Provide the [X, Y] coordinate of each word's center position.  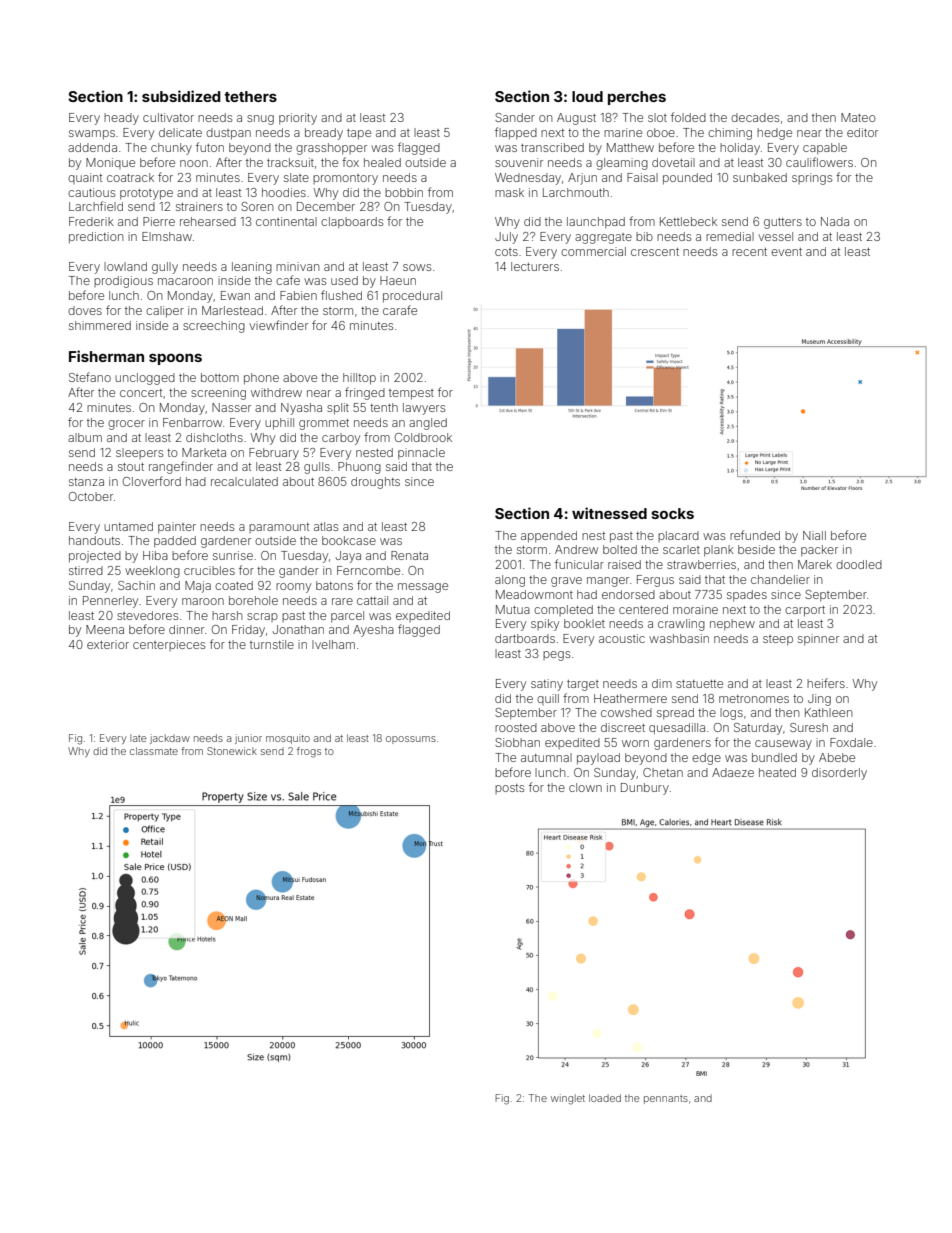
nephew [732, 625]
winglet [568, 1099]
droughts [375, 483]
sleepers [139, 453]
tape [359, 134]
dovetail [673, 162]
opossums [411, 740]
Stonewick [232, 751]
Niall [814, 535]
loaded [605, 1098]
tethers [250, 96]
